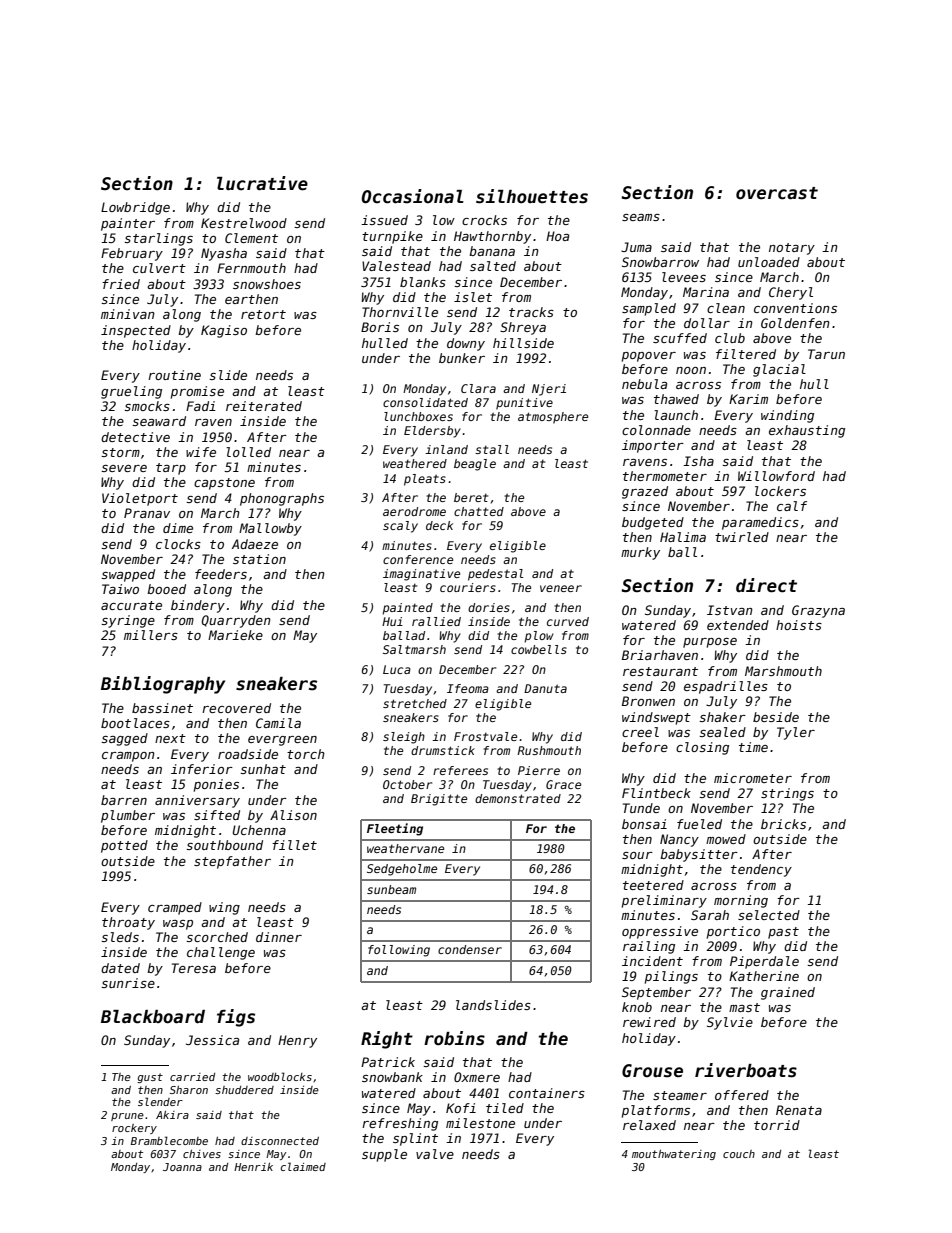 This screenshot has width=952, height=1233. What do you see at coordinates (656, 718) in the screenshot?
I see `windswept` at bounding box center [656, 718].
